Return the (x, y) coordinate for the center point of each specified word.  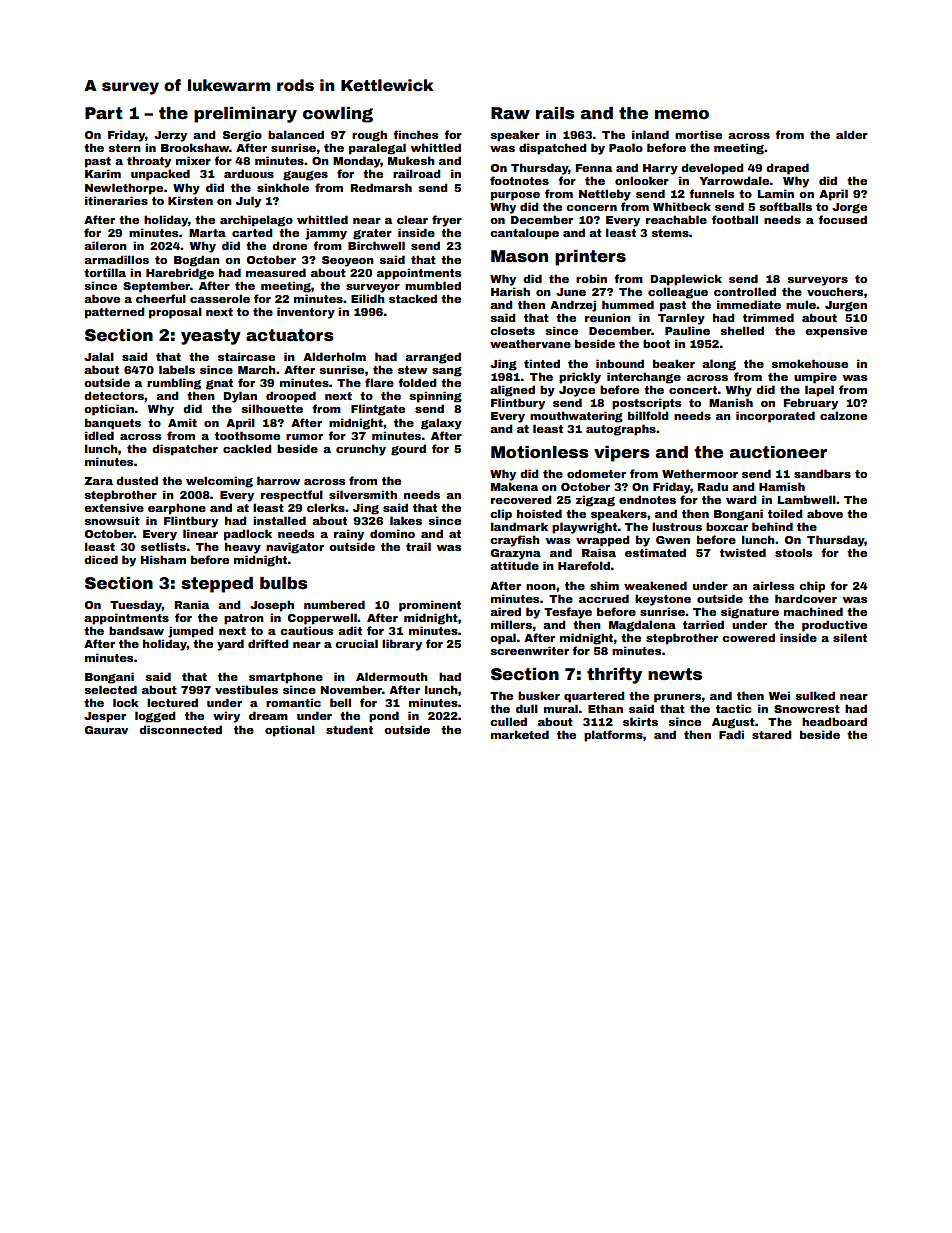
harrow (278, 480)
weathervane (530, 343)
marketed (520, 734)
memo (682, 115)
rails (555, 113)
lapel (819, 391)
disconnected (180, 729)
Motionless (540, 452)
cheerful (161, 298)
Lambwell (806, 499)
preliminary (245, 115)
